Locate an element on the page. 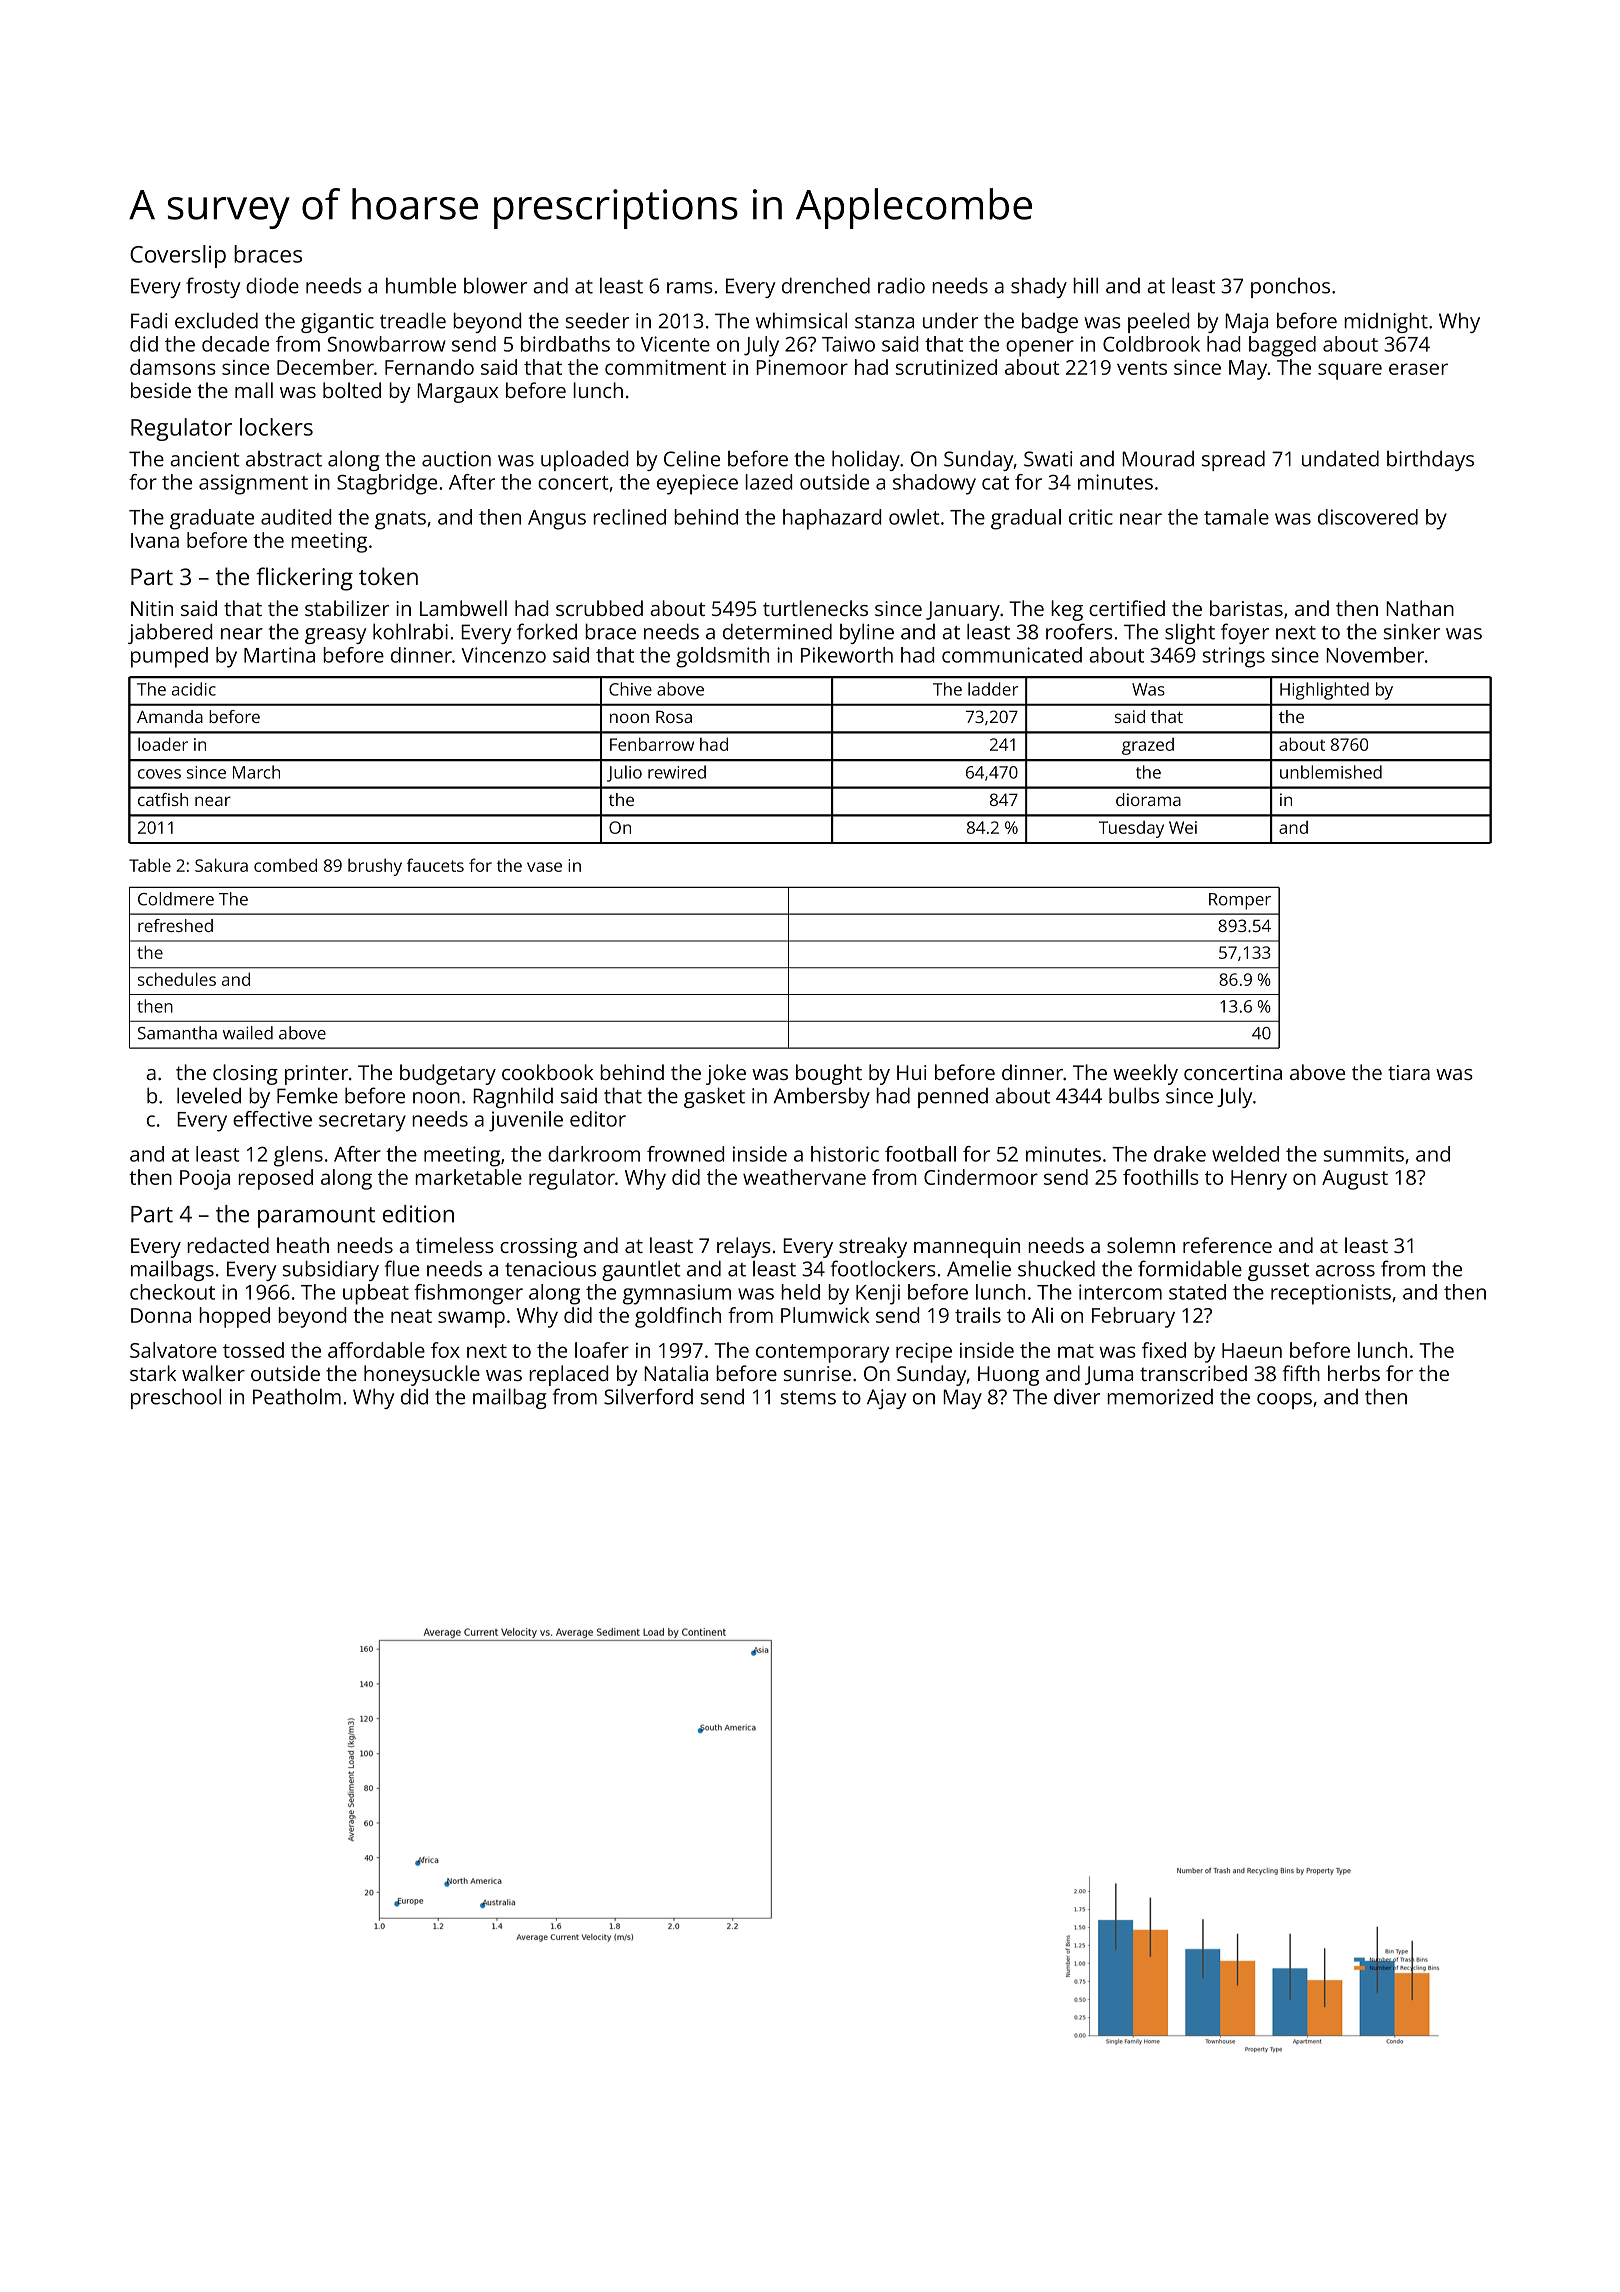  Vicente is located at coordinates (675, 344).
